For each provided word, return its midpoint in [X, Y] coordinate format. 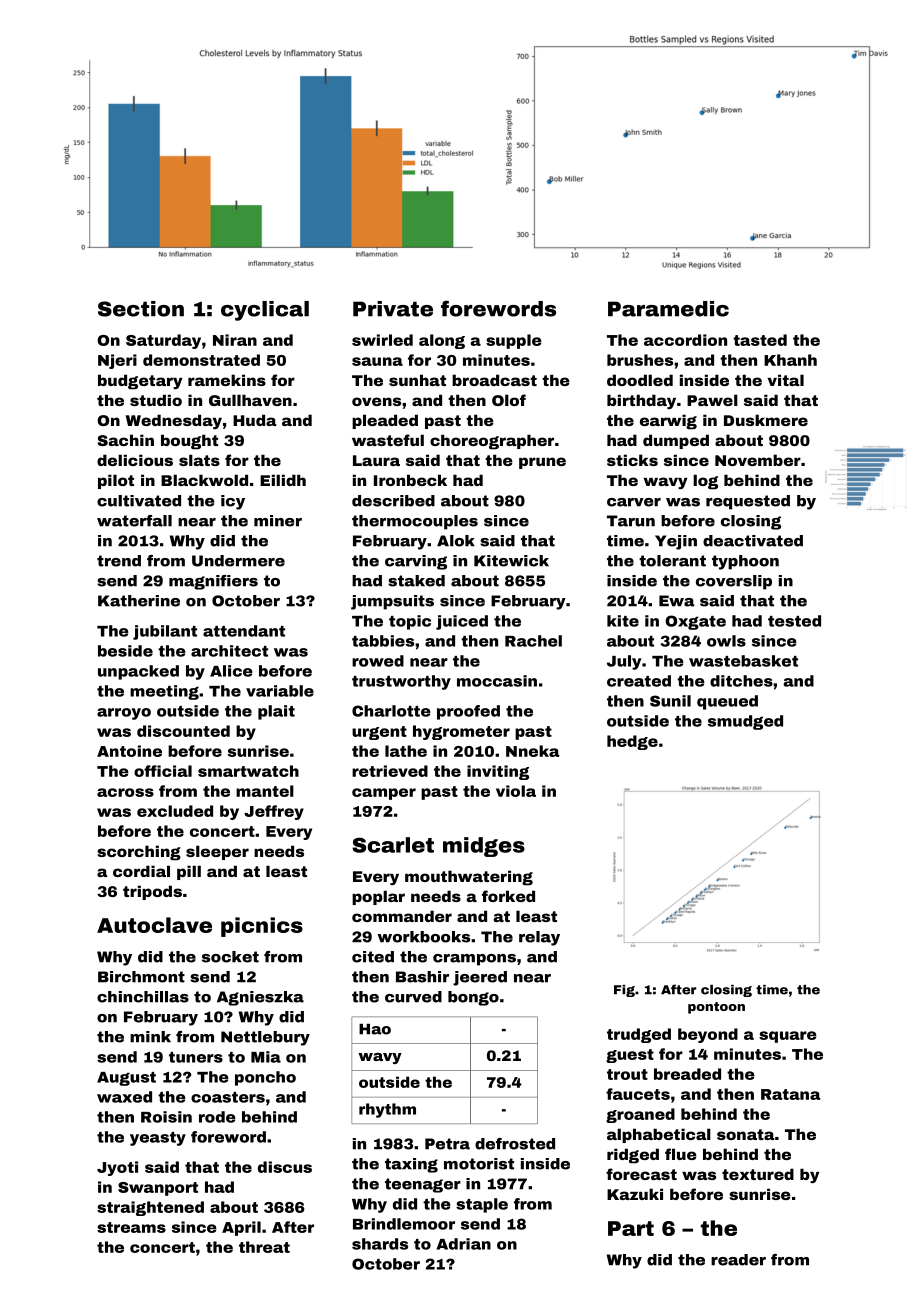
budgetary [140, 382]
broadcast [494, 380]
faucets [638, 1094]
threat [264, 1247]
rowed [378, 661]
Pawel [712, 400]
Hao [375, 1029]
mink [150, 1037]
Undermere [238, 561]
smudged [745, 722]
